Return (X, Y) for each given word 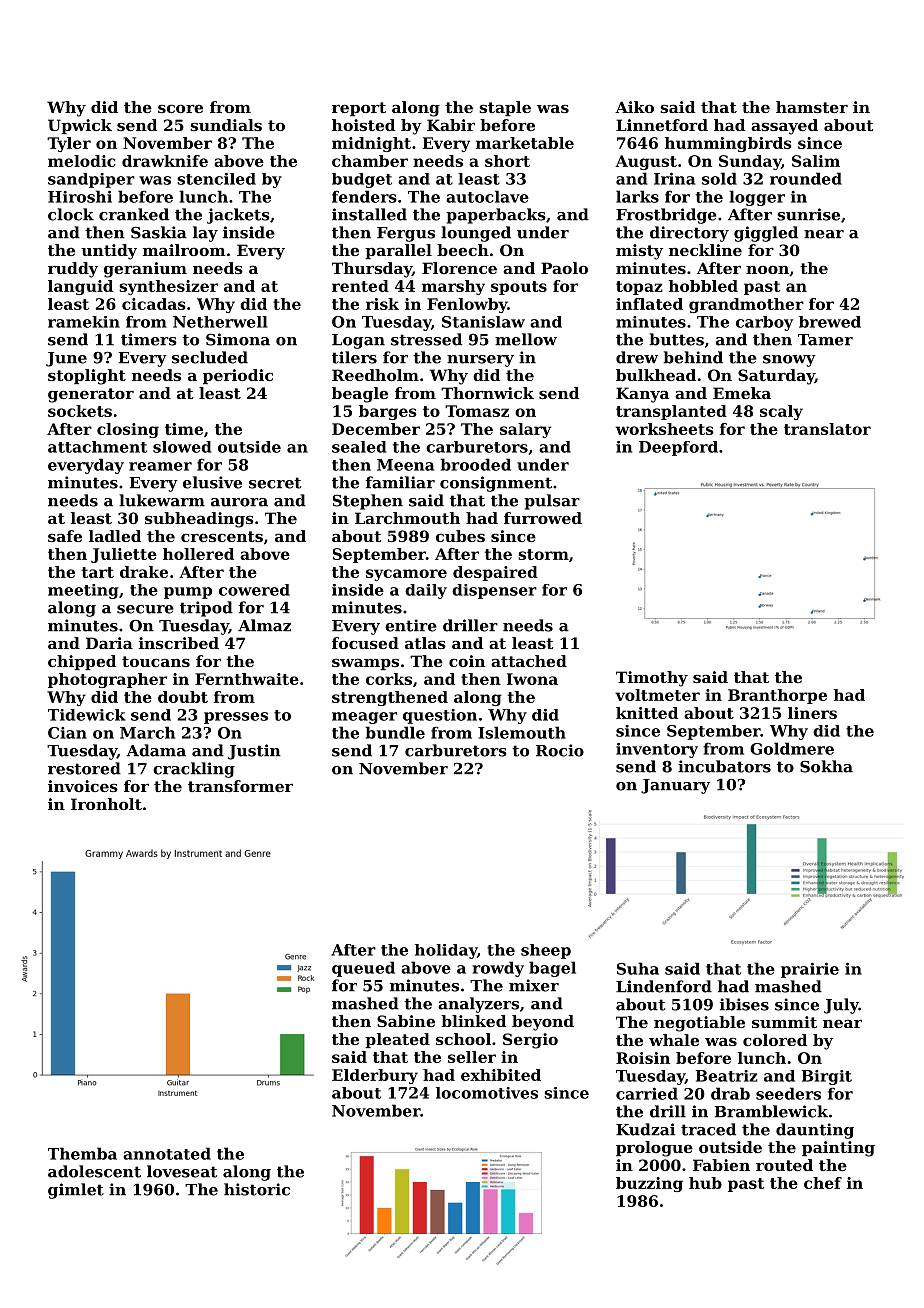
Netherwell (220, 322)
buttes (676, 339)
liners (812, 713)
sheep (546, 951)
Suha (638, 968)
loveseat (182, 1171)
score (180, 108)
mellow (526, 339)
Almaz (264, 625)
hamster (812, 107)
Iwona (532, 679)
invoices (83, 786)
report (359, 109)
